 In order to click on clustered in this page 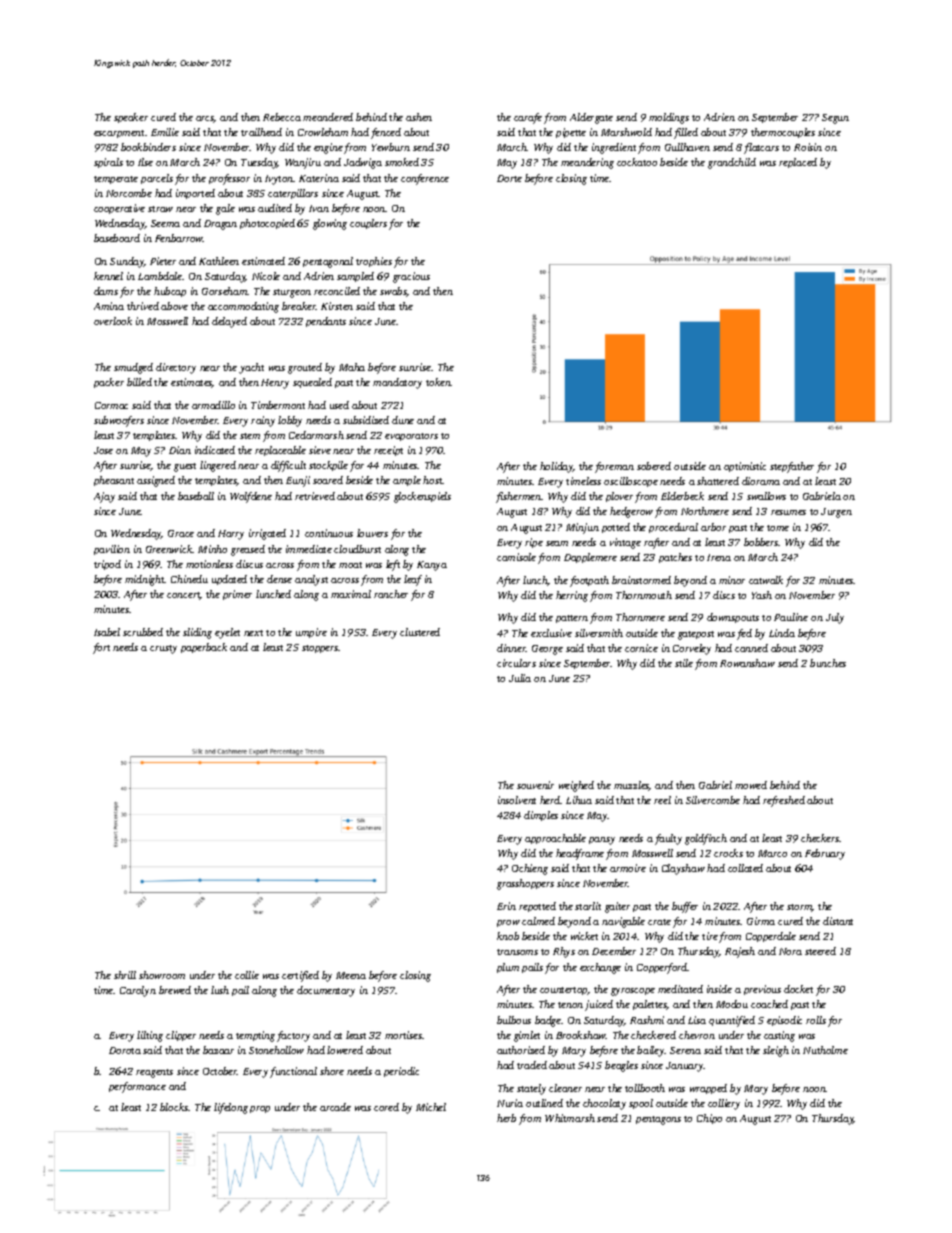, I will do `click(420, 632)`.
